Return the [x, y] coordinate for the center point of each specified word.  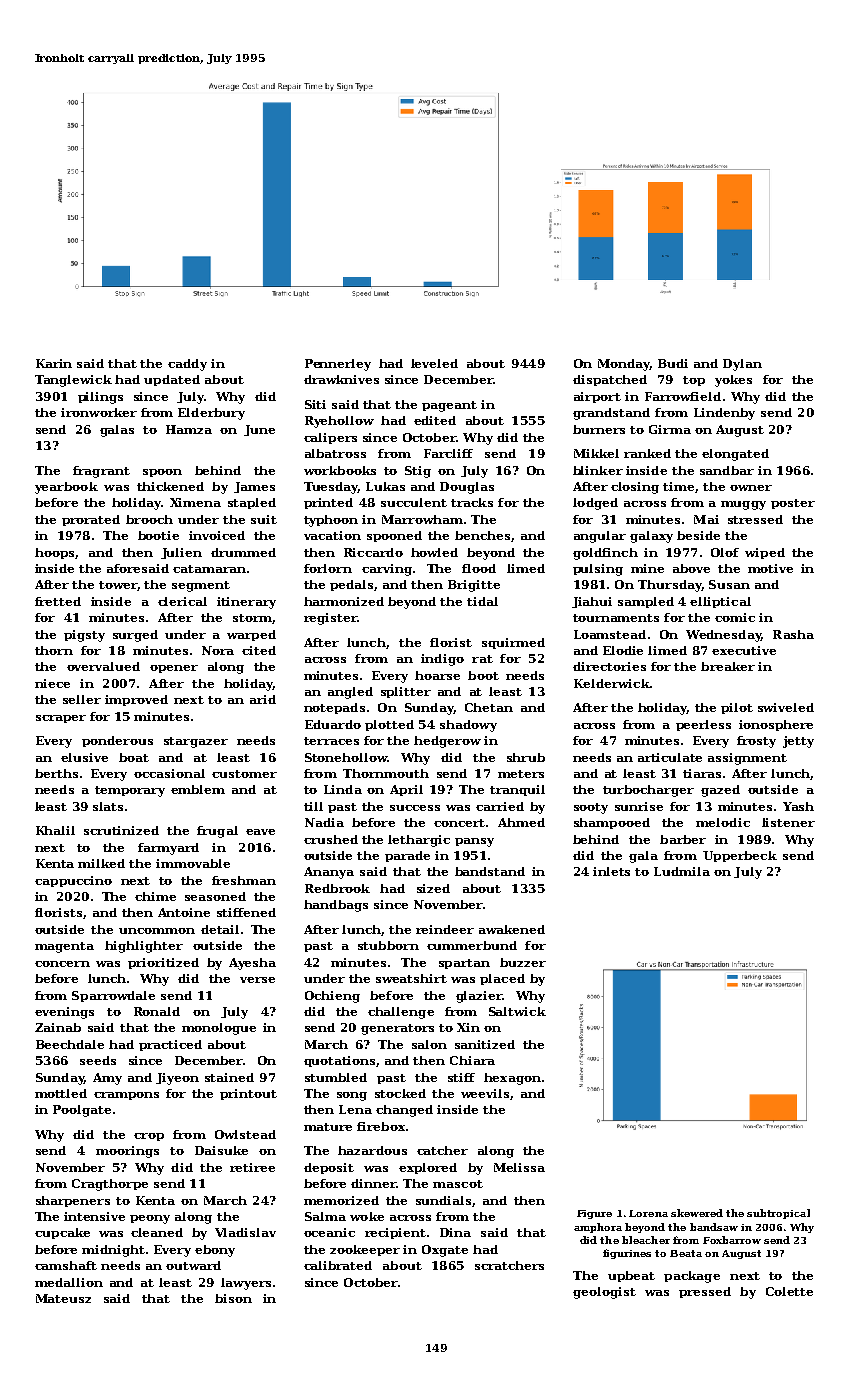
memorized [341, 1200]
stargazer [196, 742]
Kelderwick [612, 683]
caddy [187, 365]
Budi [673, 363]
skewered [697, 1213]
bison [233, 1298]
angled [350, 693]
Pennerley [338, 365]
